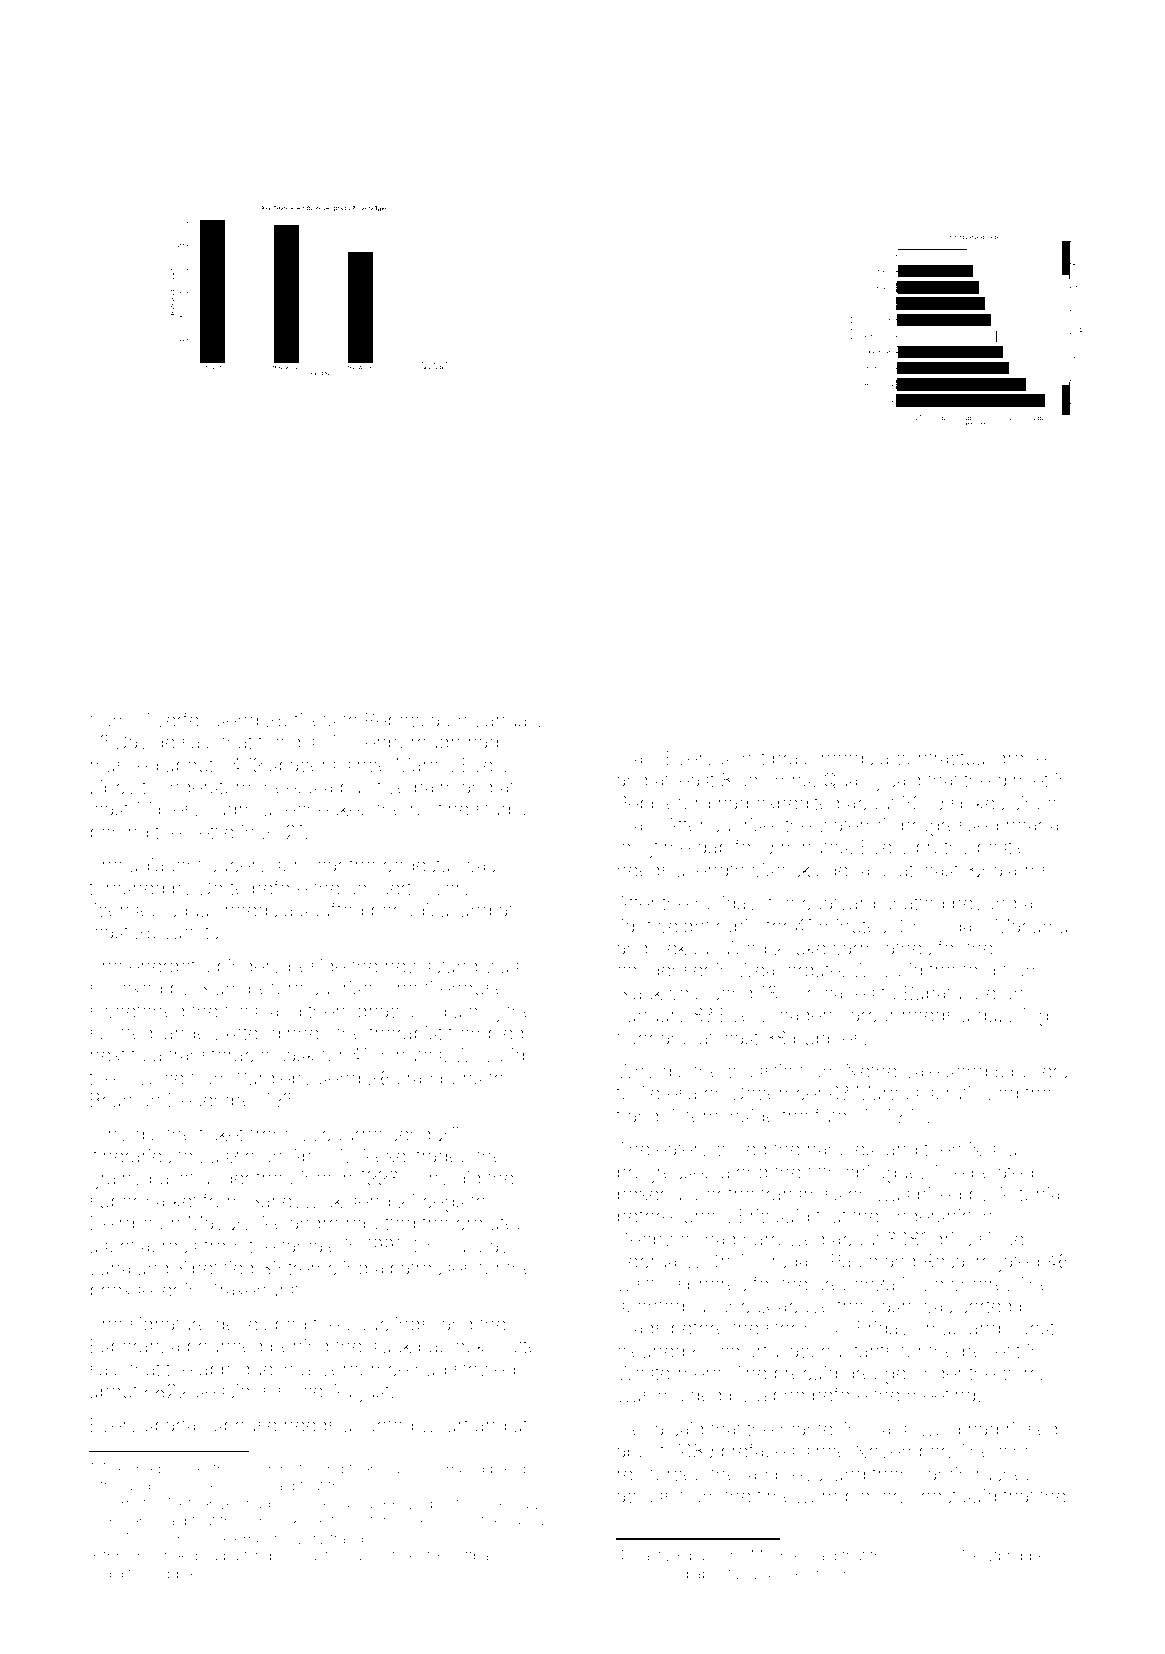 The width and height of the document is (1165, 1654). Describe the element at coordinates (172, 719) in the document. I see `Silverfen` at that location.
